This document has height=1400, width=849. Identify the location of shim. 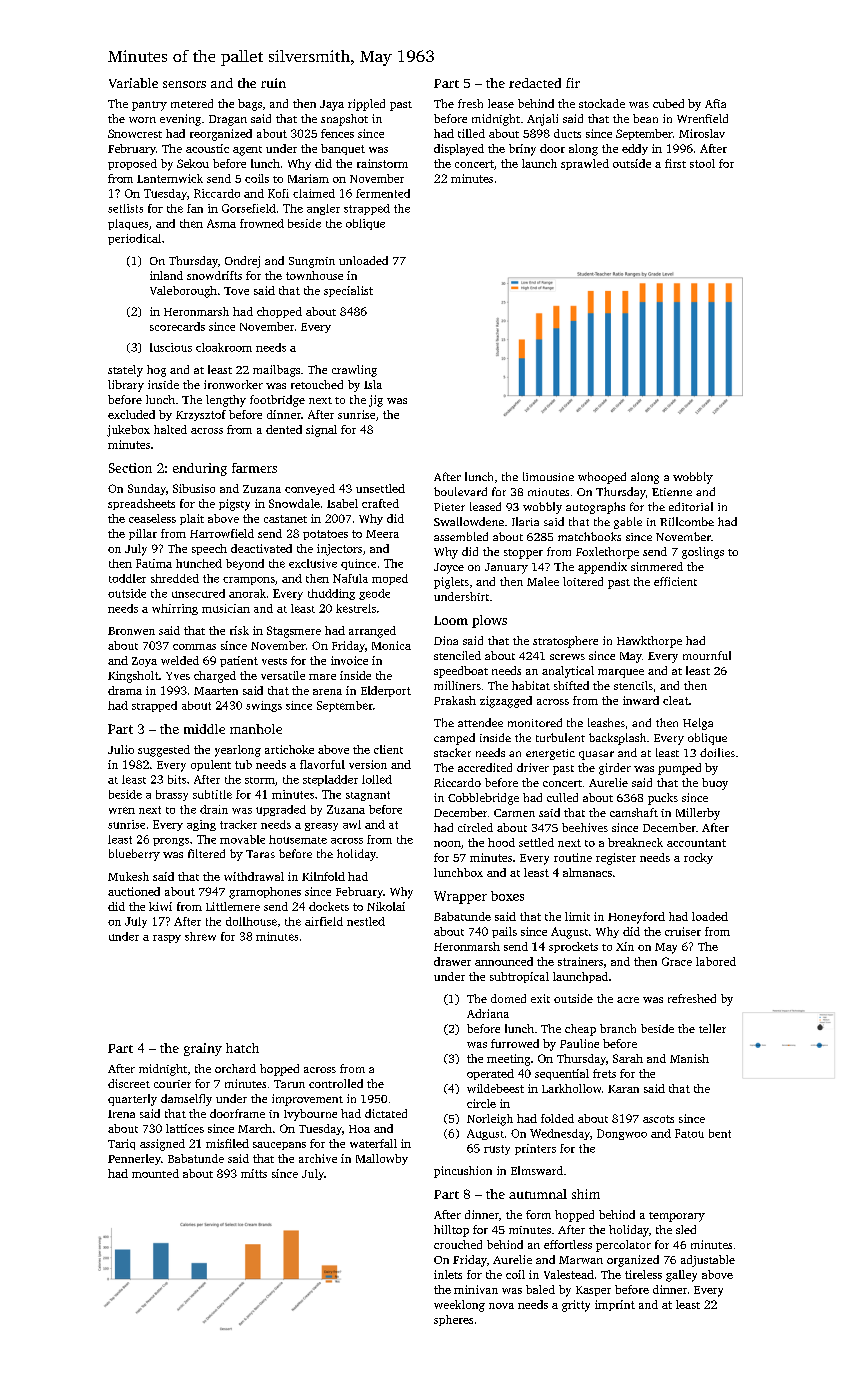
(586, 1194).
